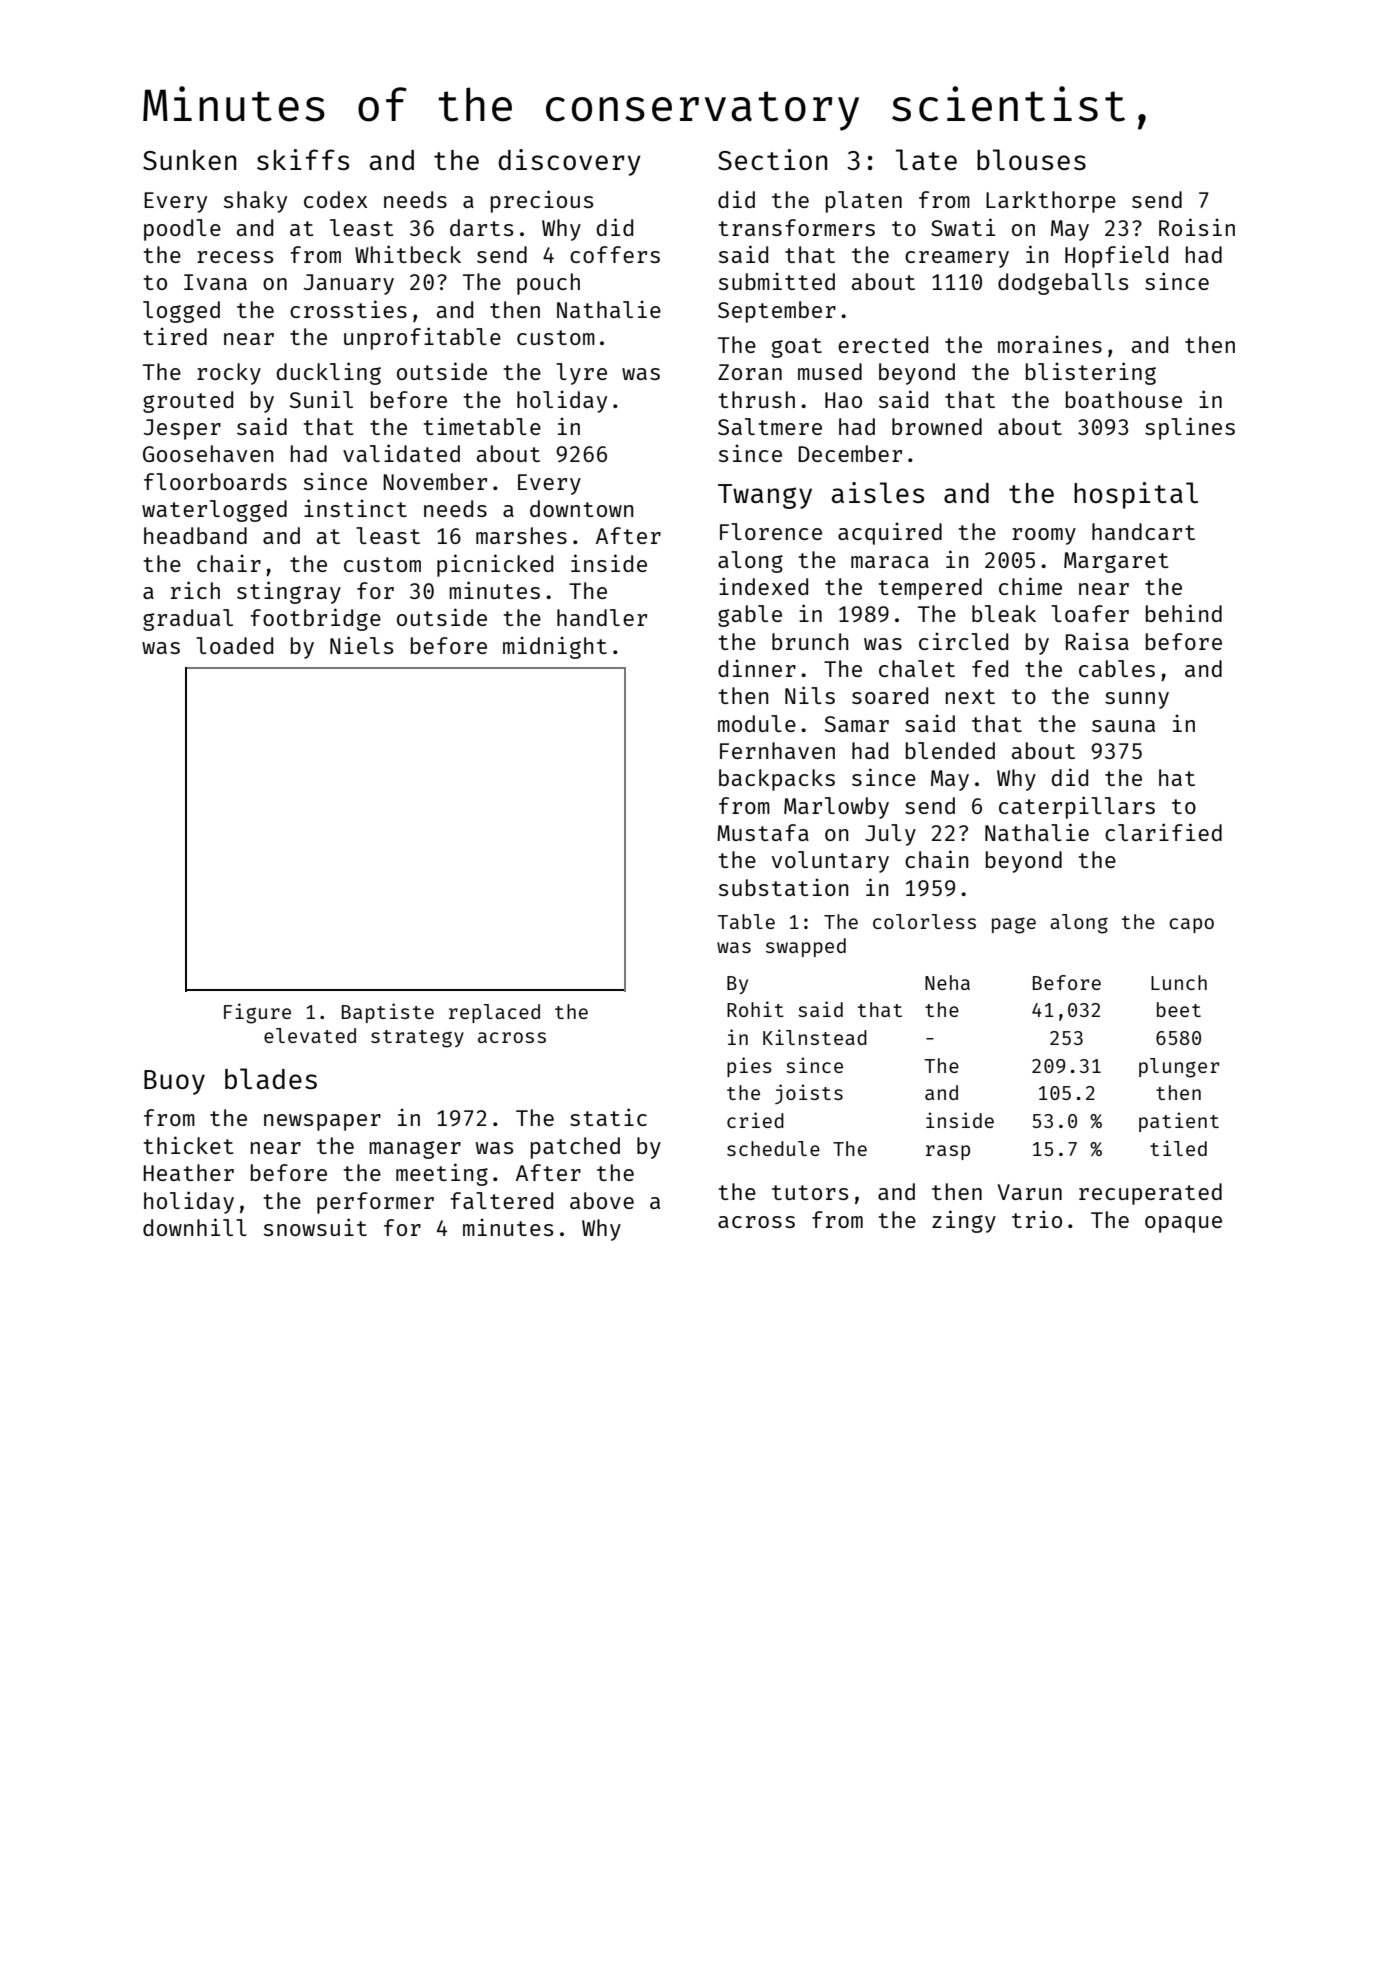 The image size is (1386, 1969). Describe the element at coordinates (763, 832) in the screenshot. I see `Mustafa` at that location.
